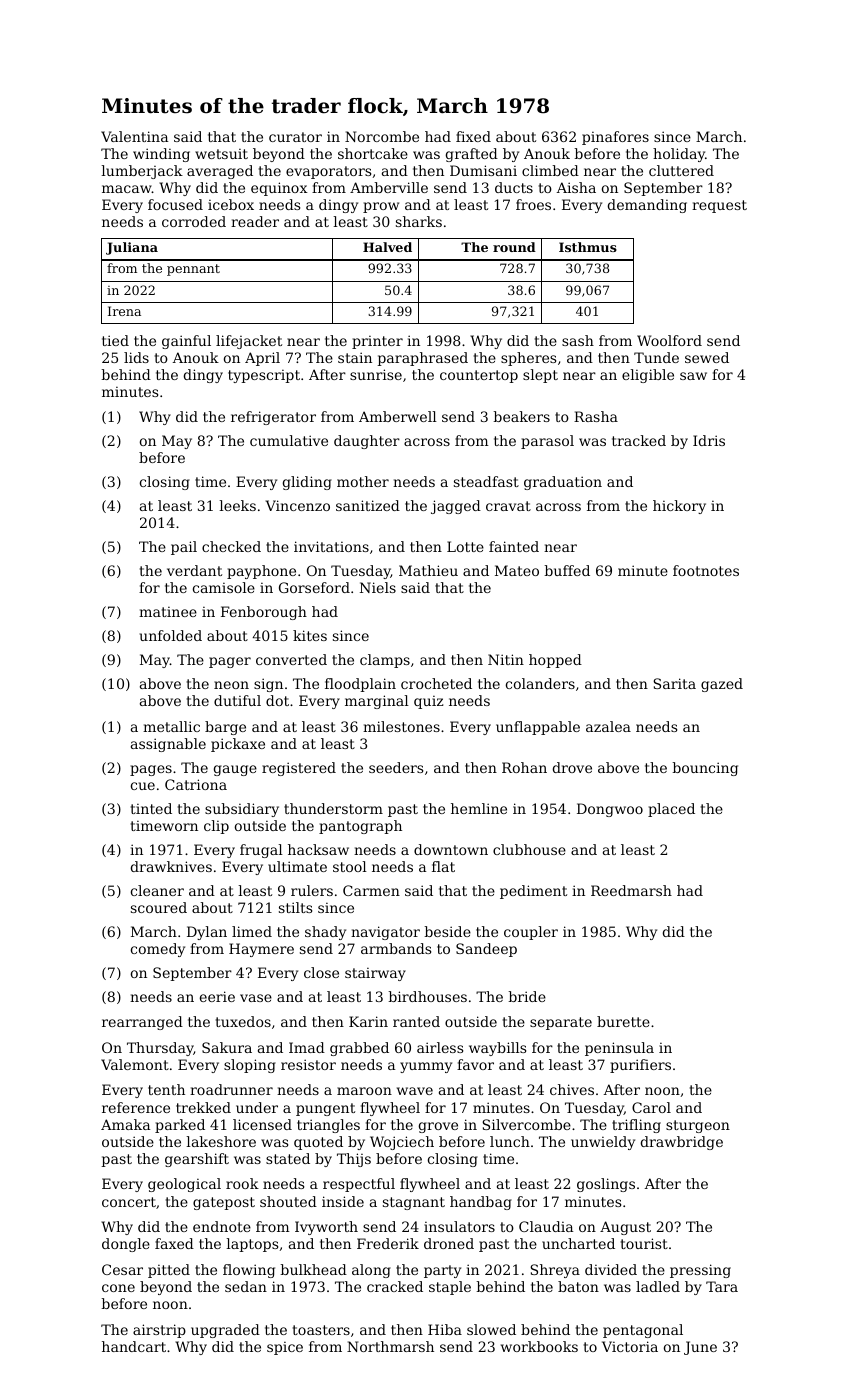  I want to click on Sarita, so click(674, 683).
